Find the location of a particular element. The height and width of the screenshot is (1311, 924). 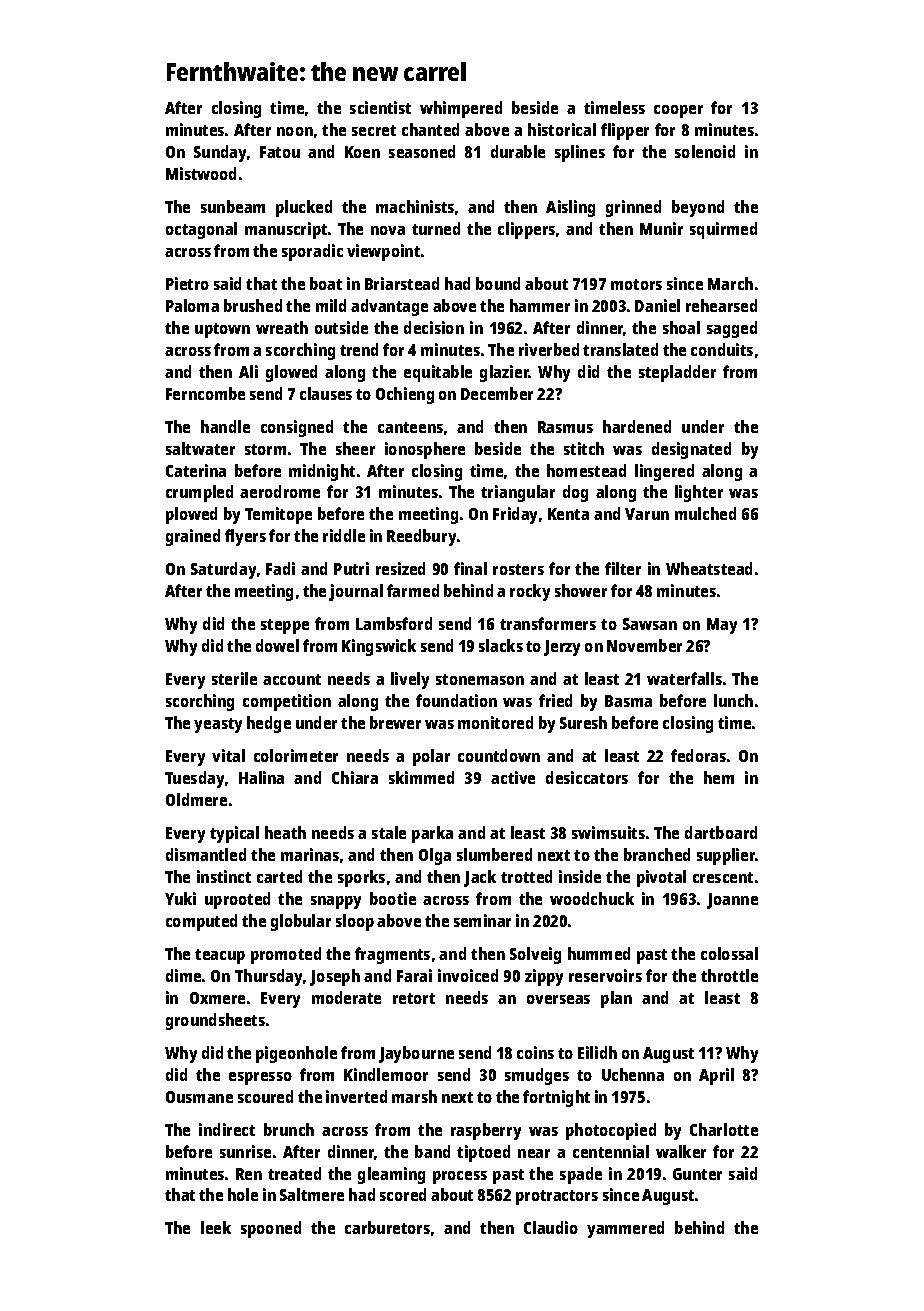

Ferncombe is located at coordinates (205, 393).
